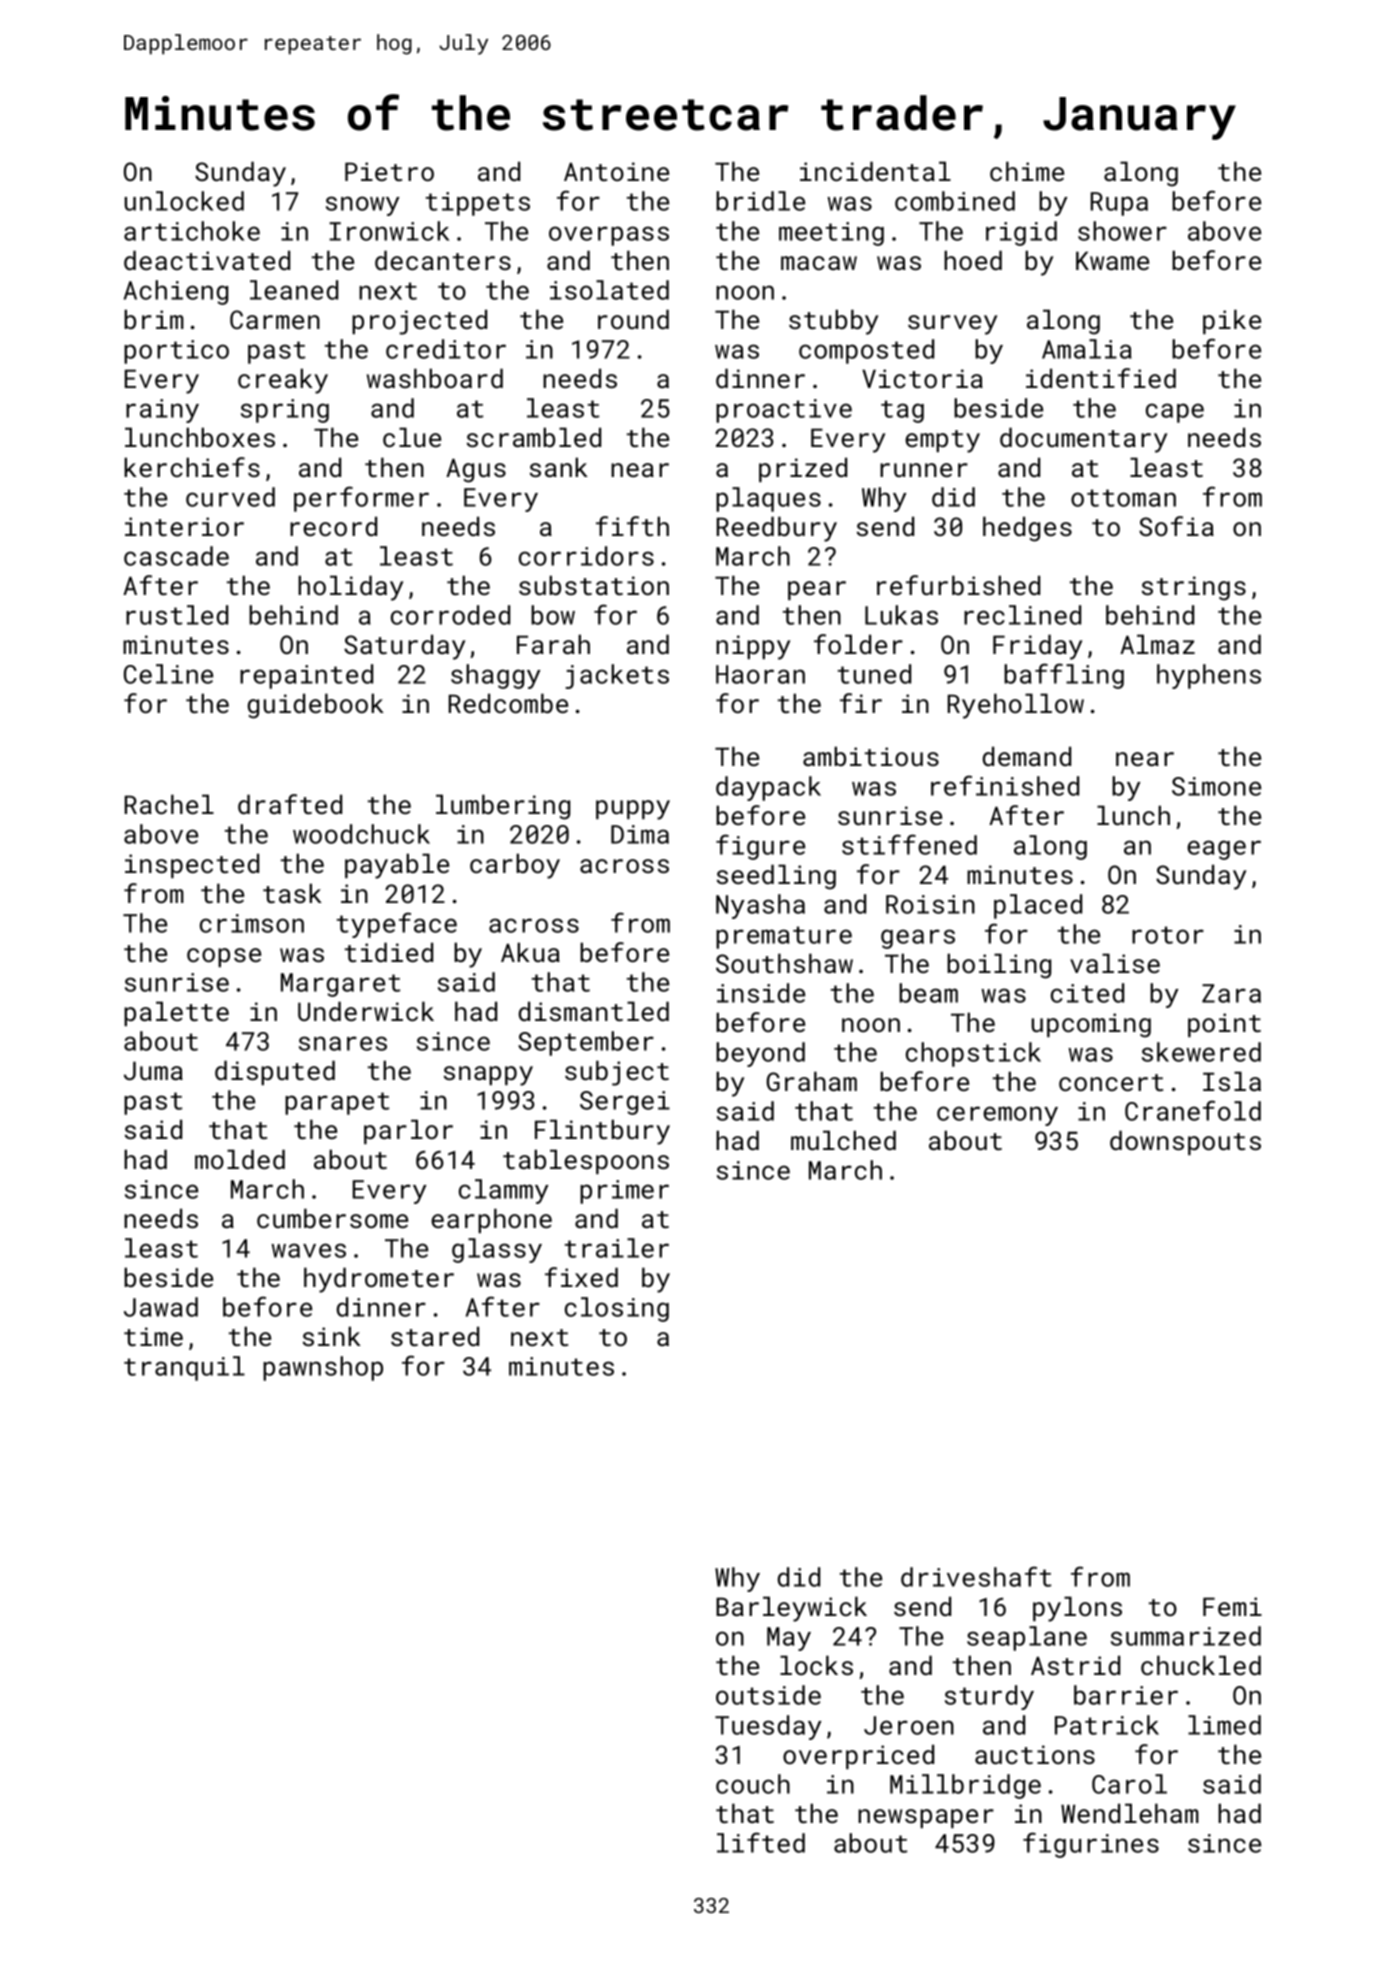  I want to click on unlocked, so click(184, 201).
